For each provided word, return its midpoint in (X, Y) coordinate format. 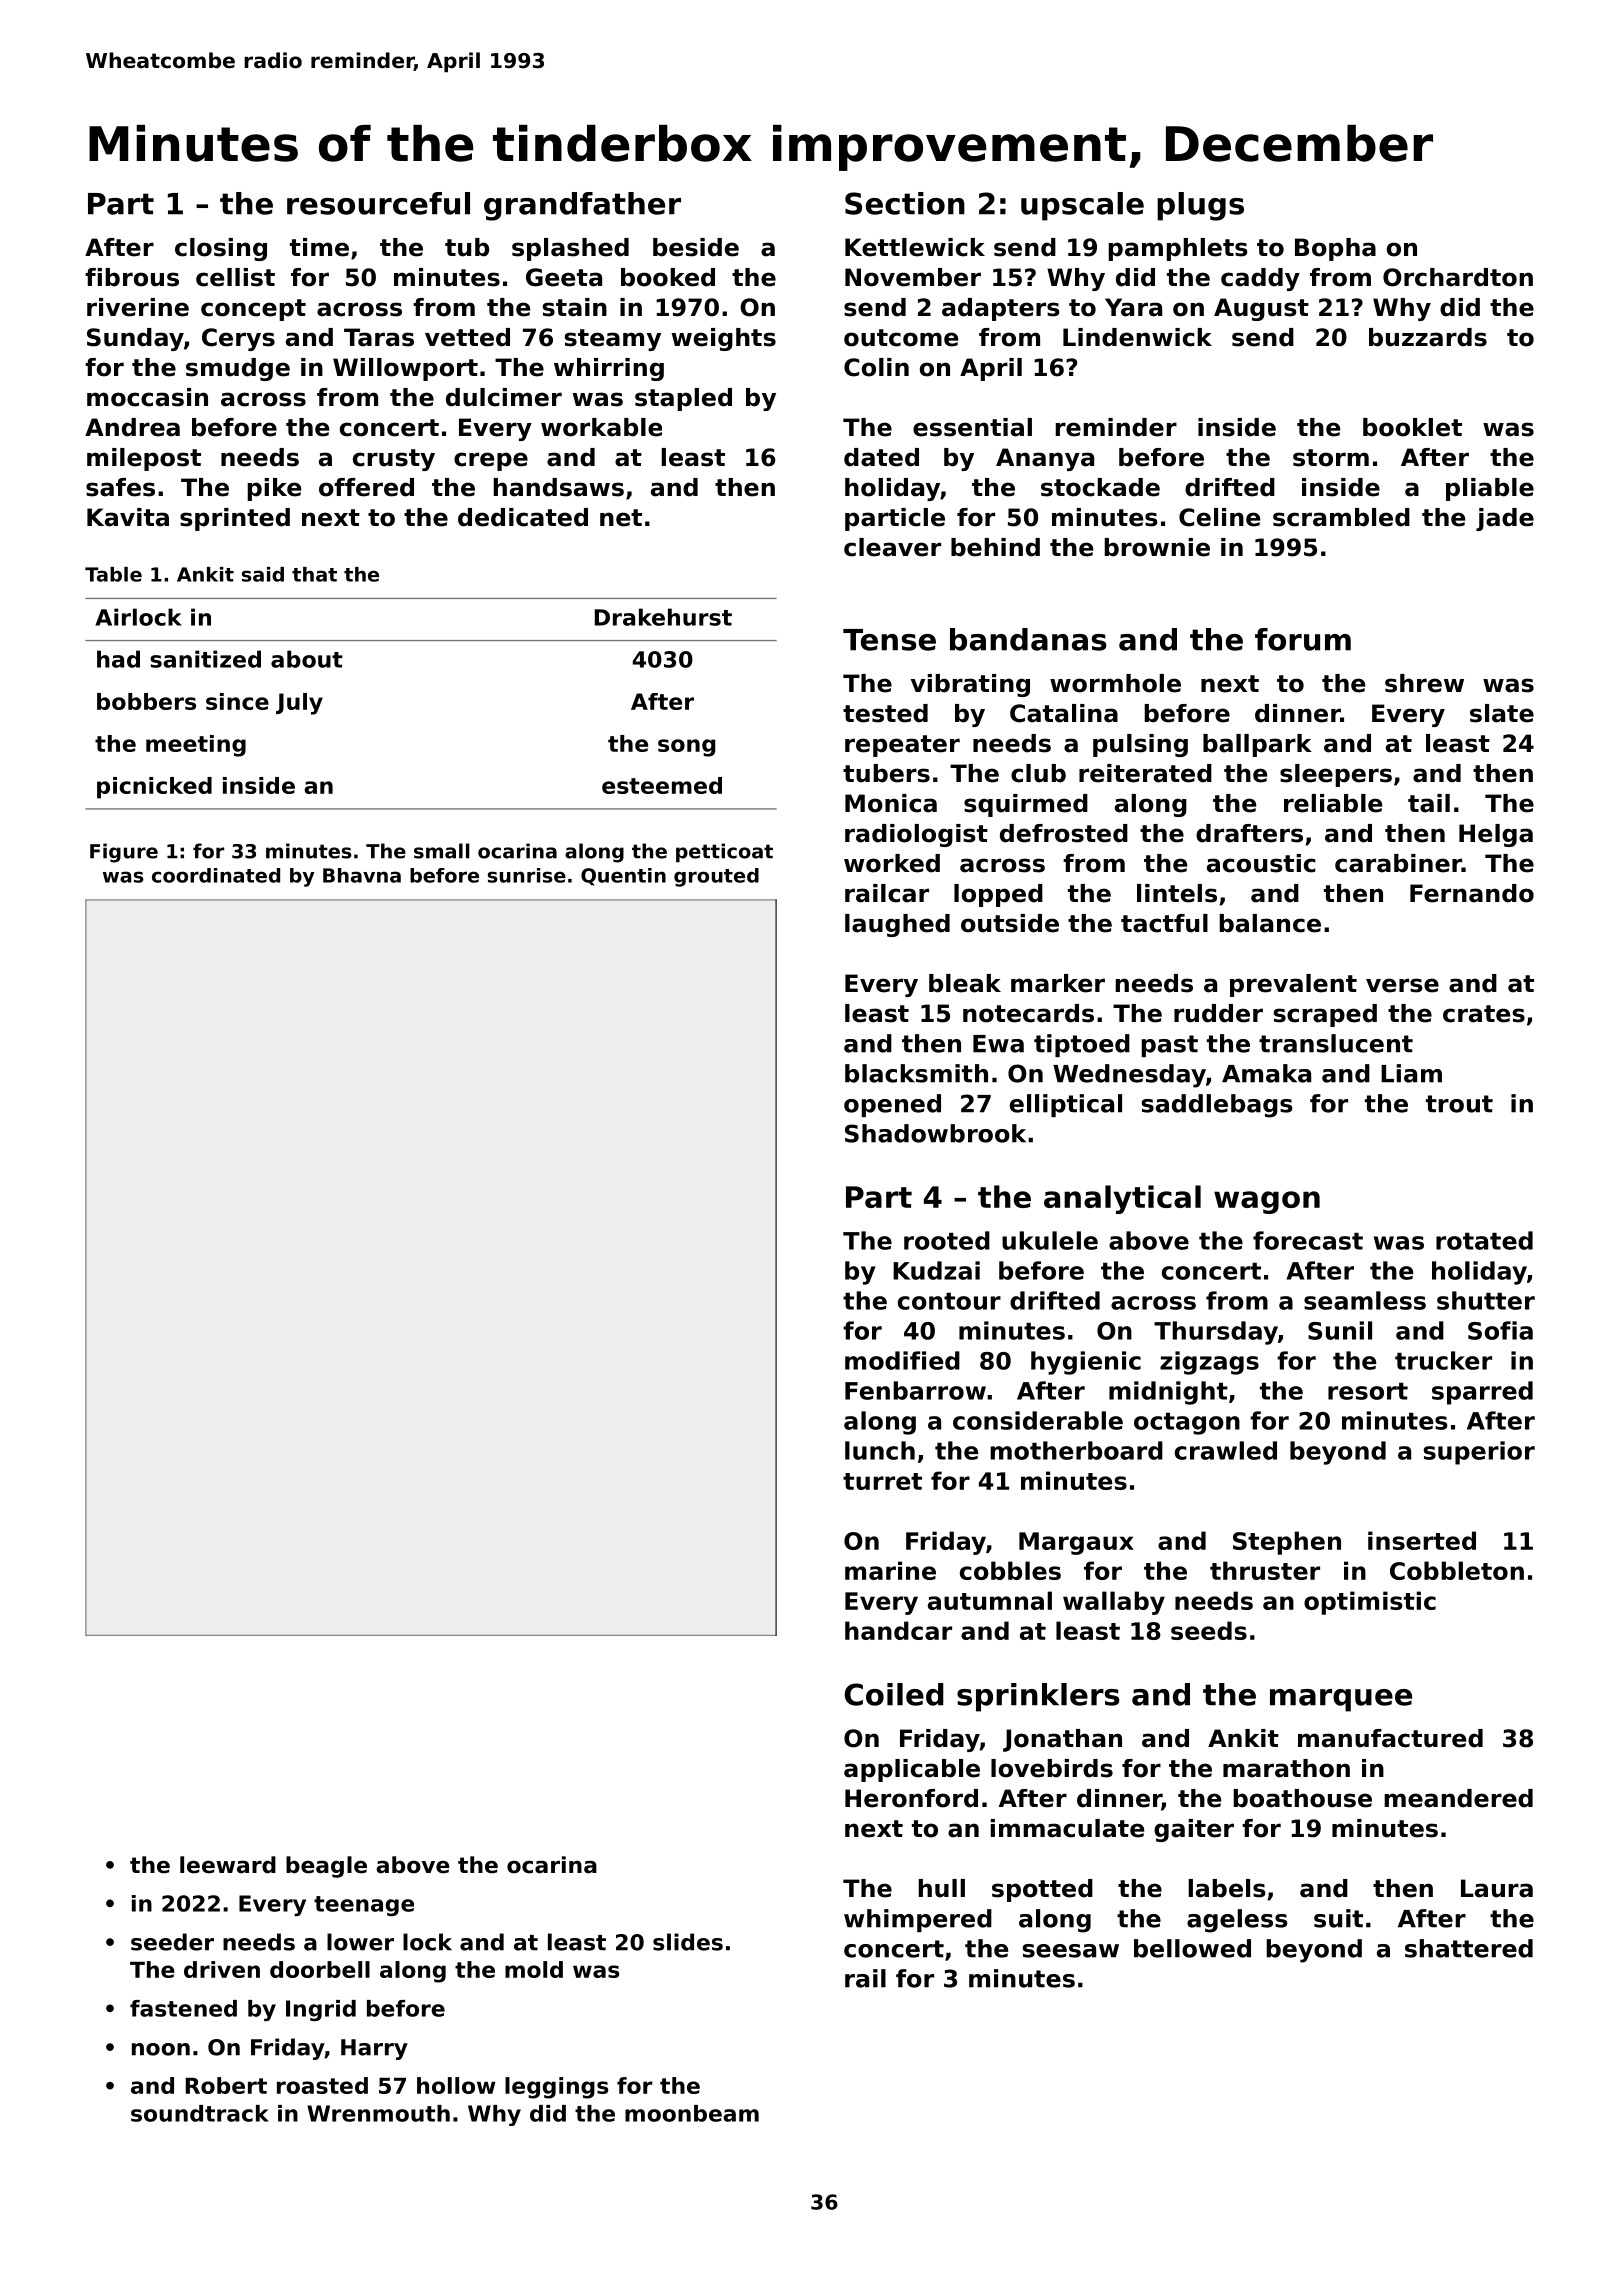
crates (1484, 1014)
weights (723, 339)
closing (221, 249)
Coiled (894, 1694)
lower (360, 1942)
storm (1331, 458)
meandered (1458, 1798)
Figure (124, 853)
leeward (228, 1865)
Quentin (623, 877)
